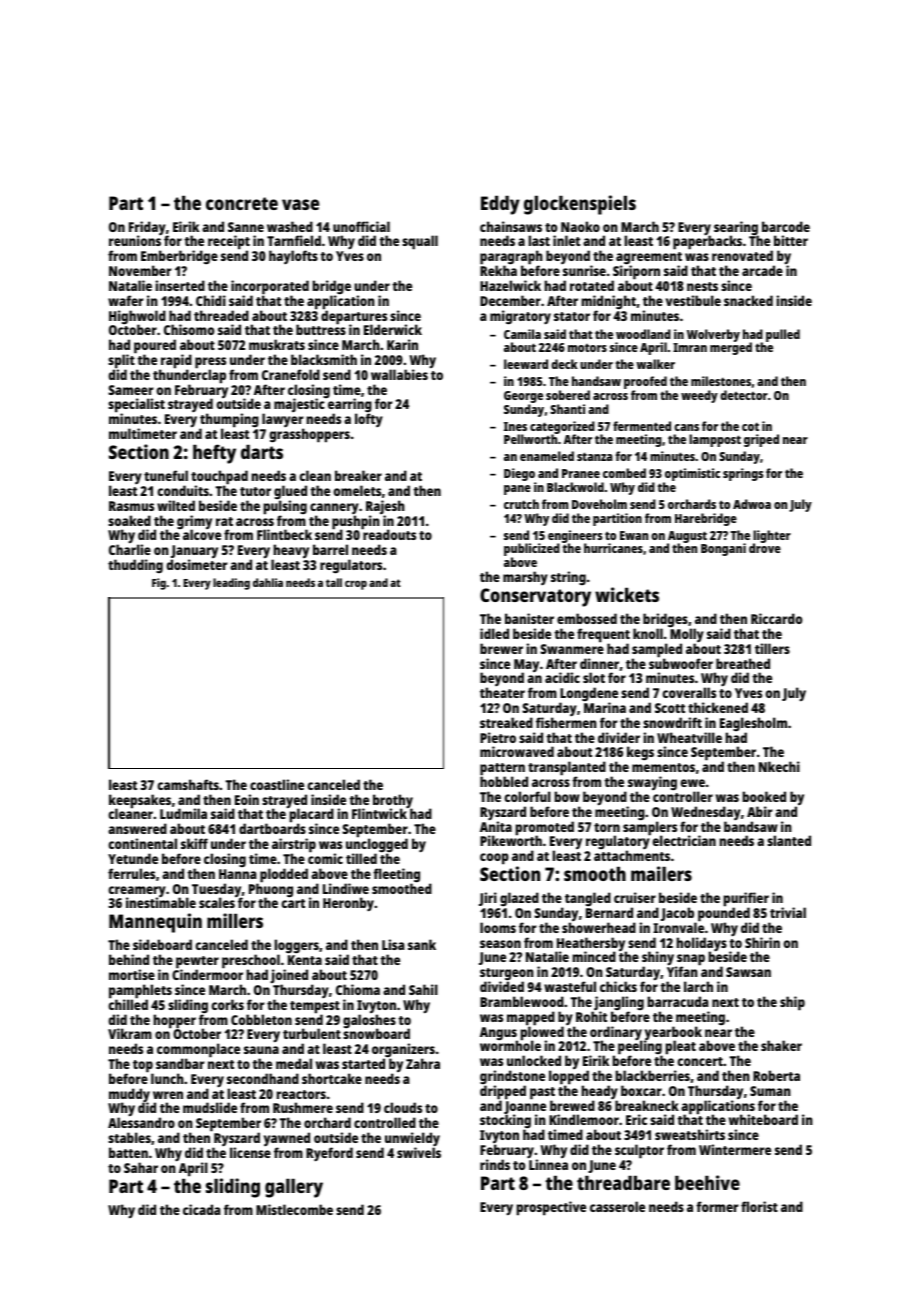 The height and width of the document is (1308, 924). Describe the element at coordinates (202, 1209) in the document. I see `cicada` at that location.
